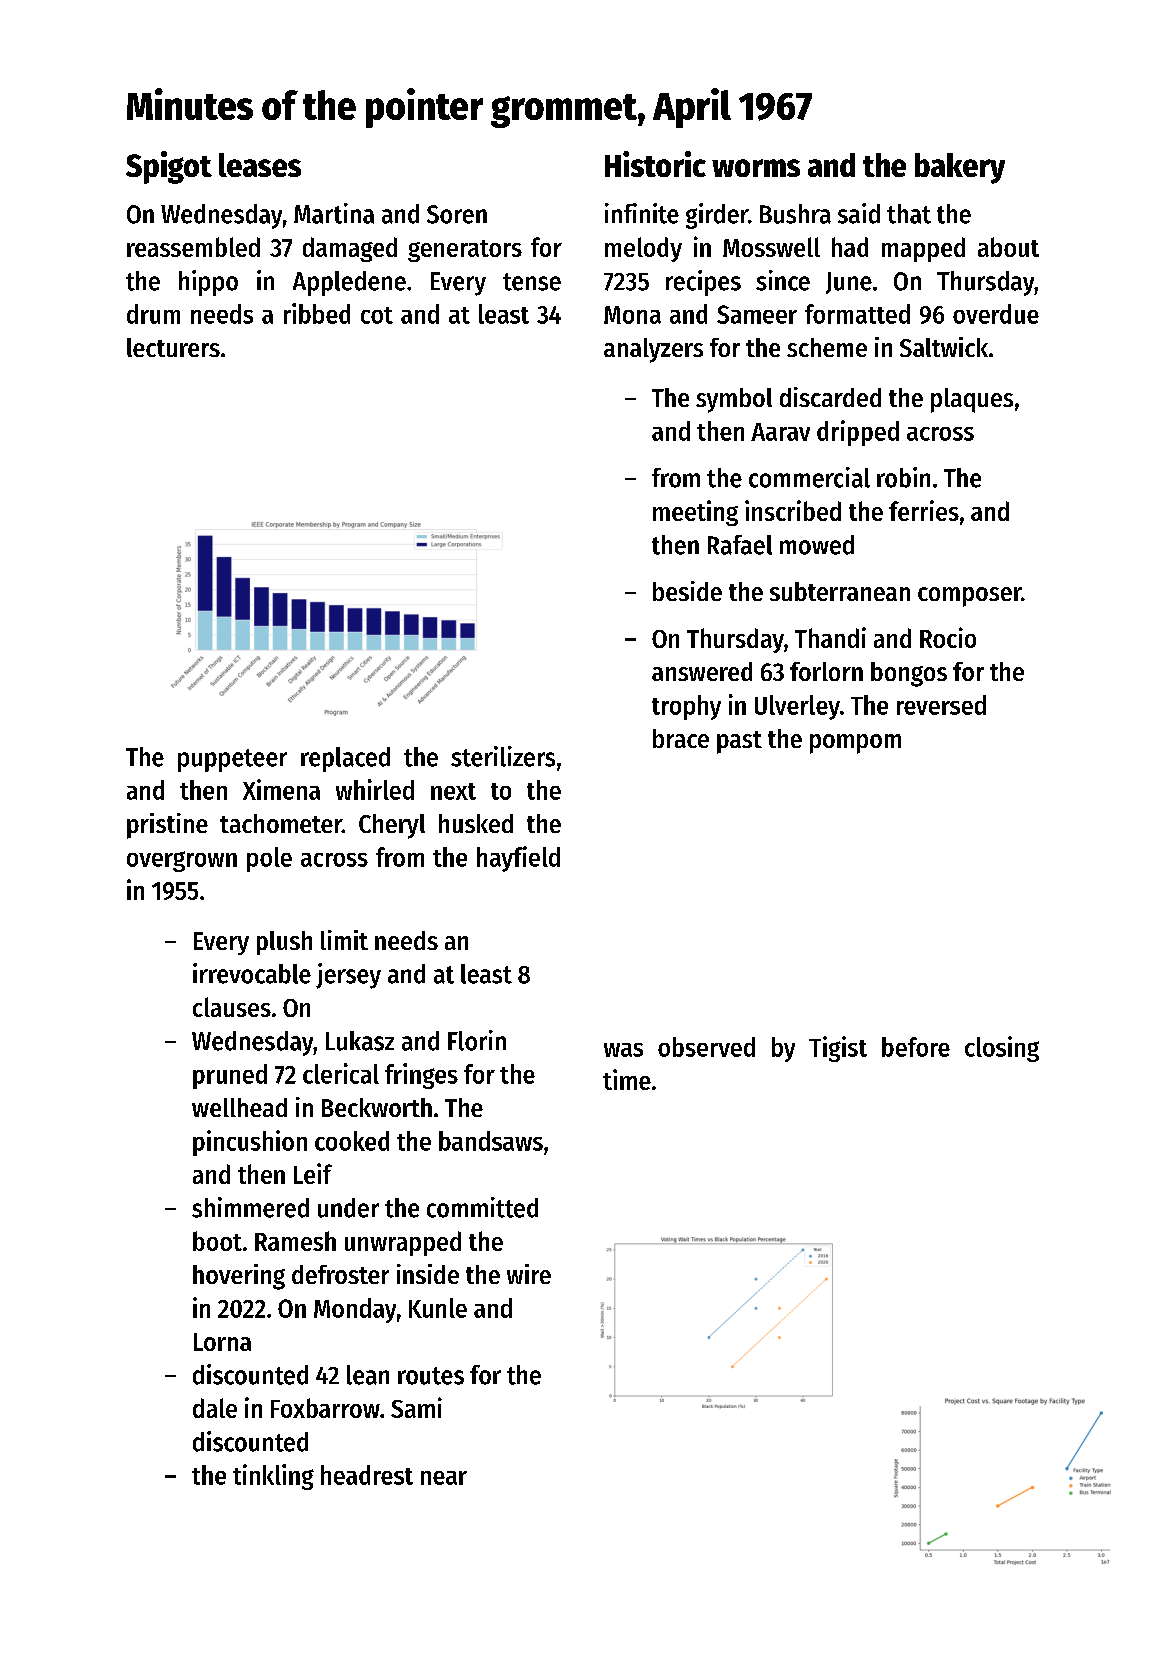  What do you see at coordinates (232, 760) in the image?
I see `puppeteer` at bounding box center [232, 760].
